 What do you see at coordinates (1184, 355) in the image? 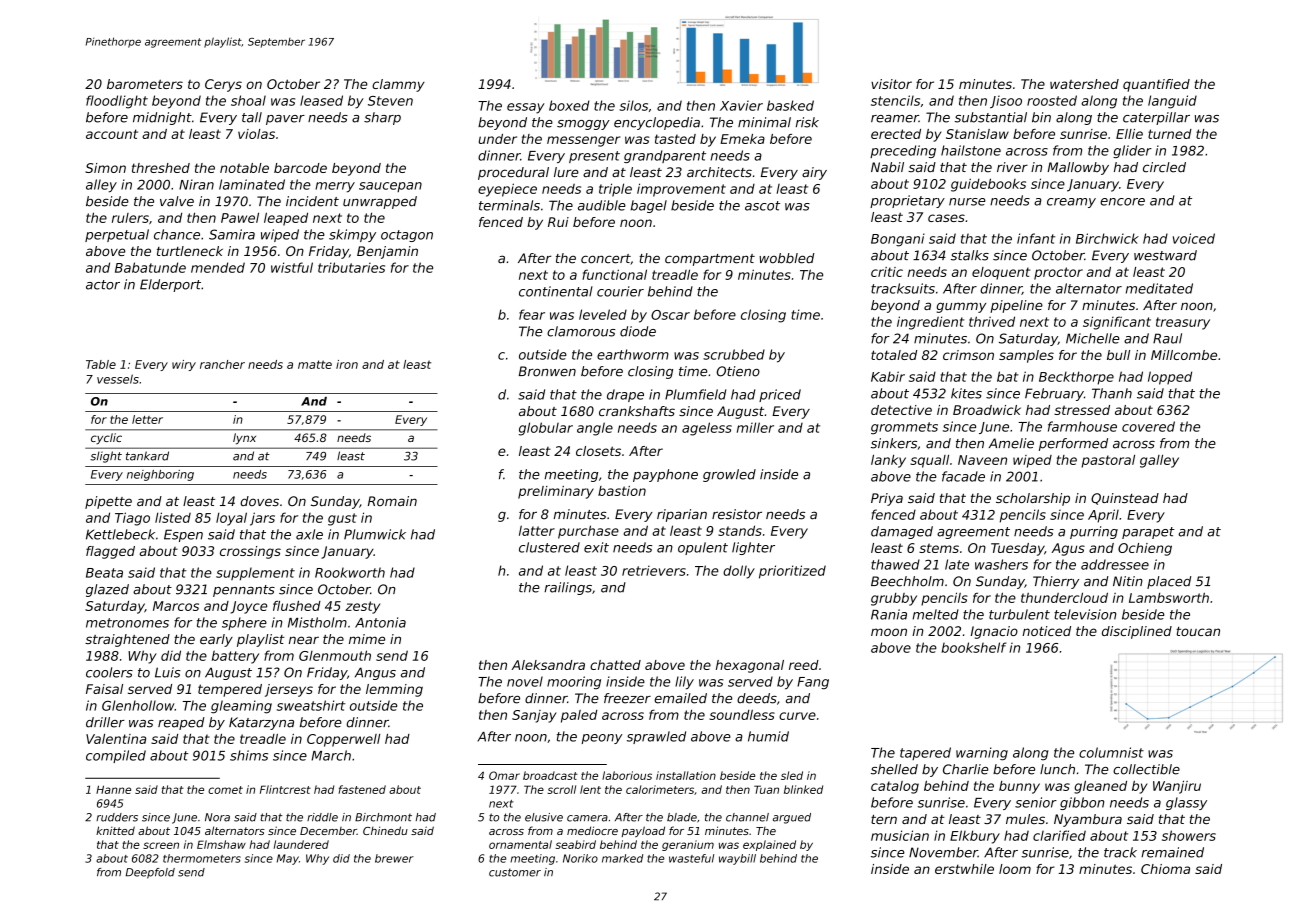
I see `Millcombe` at bounding box center [1184, 355].
